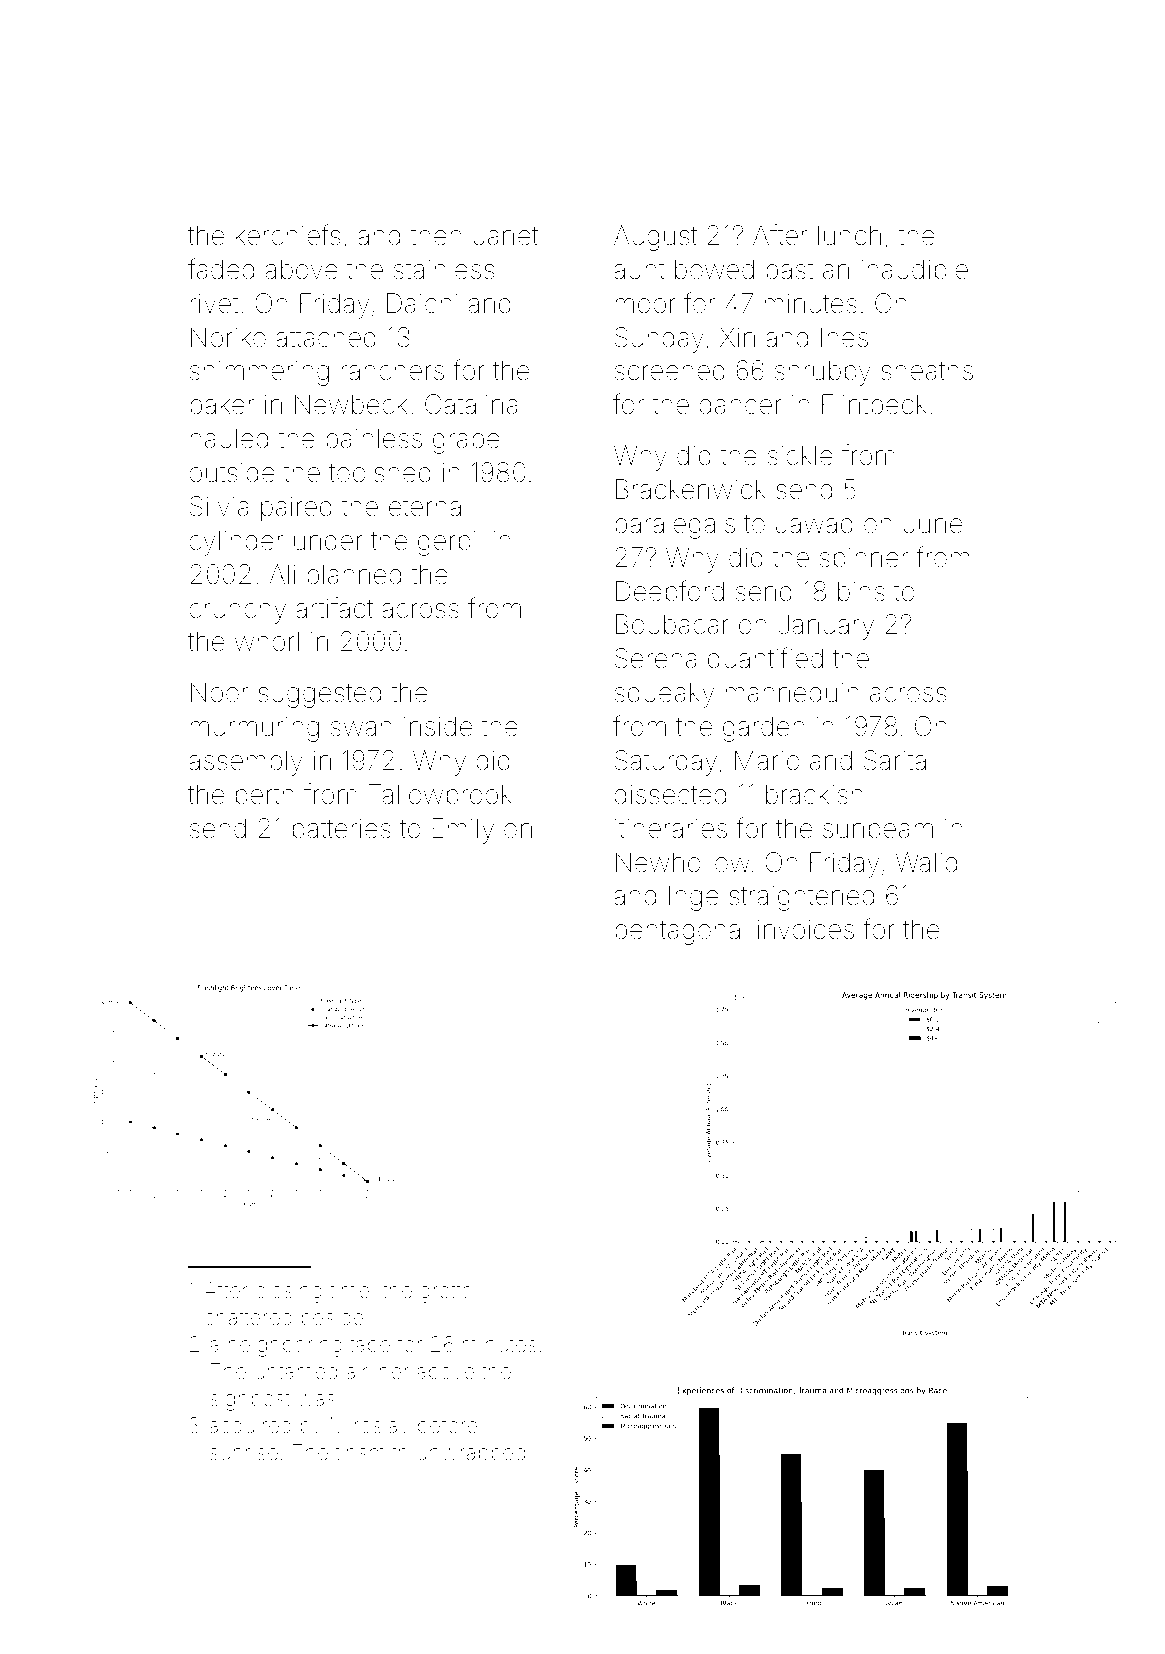  I want to click on lunch, so click(849, 235).
